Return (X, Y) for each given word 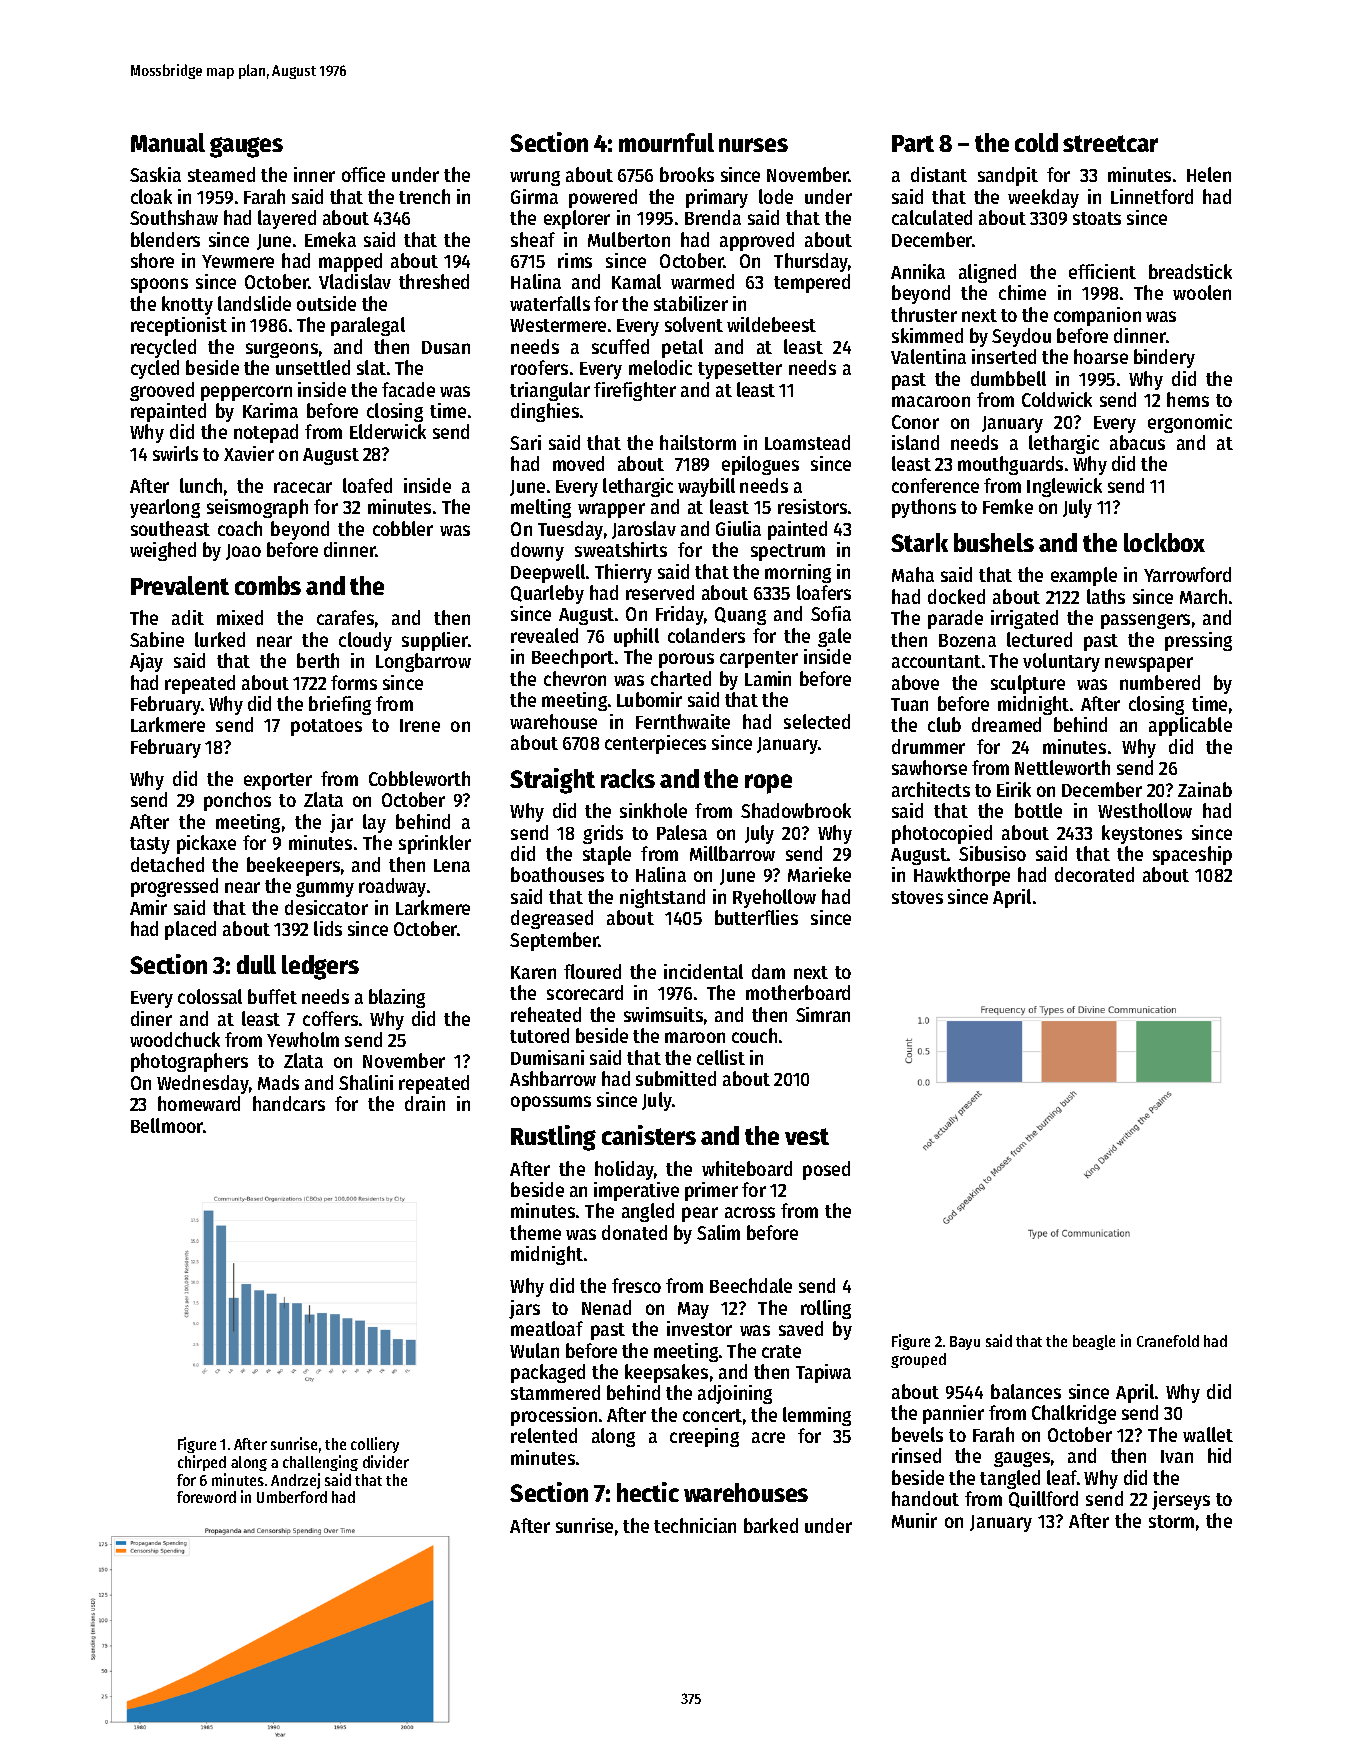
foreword (206, 1497)
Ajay (146, 662)
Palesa (682, 832)
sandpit (1008, 176)
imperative (636, 1191)
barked (771, 1525)
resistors (812, 506)
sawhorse (929, 767)
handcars (289, 1103)
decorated (1094, 874)
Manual (168, 142)
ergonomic (1190, 423)
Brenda (713, 217)
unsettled (313, 367)
